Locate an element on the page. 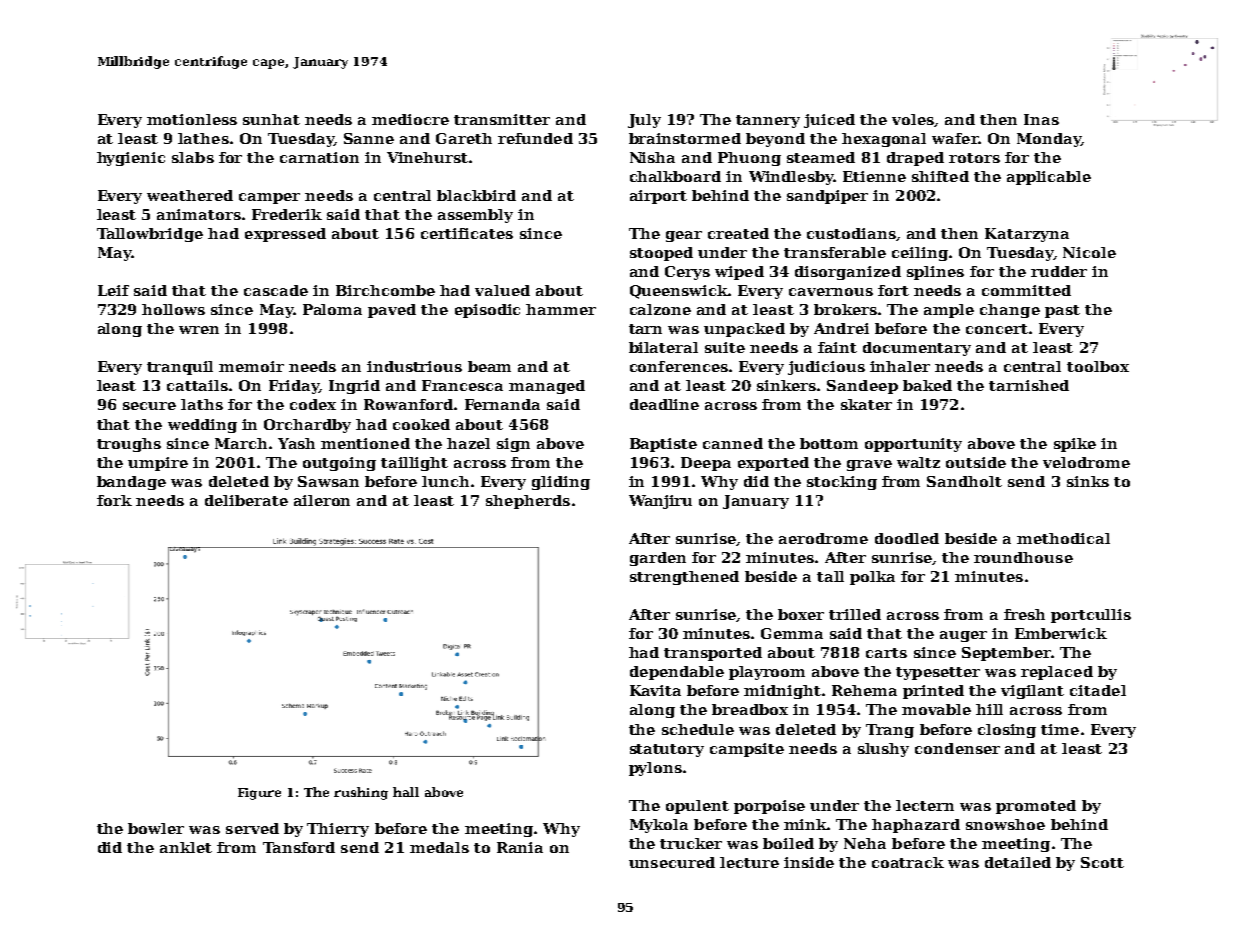 The width and height of the page is (1233, 952). carnation is located at coordinates (319, 157).
